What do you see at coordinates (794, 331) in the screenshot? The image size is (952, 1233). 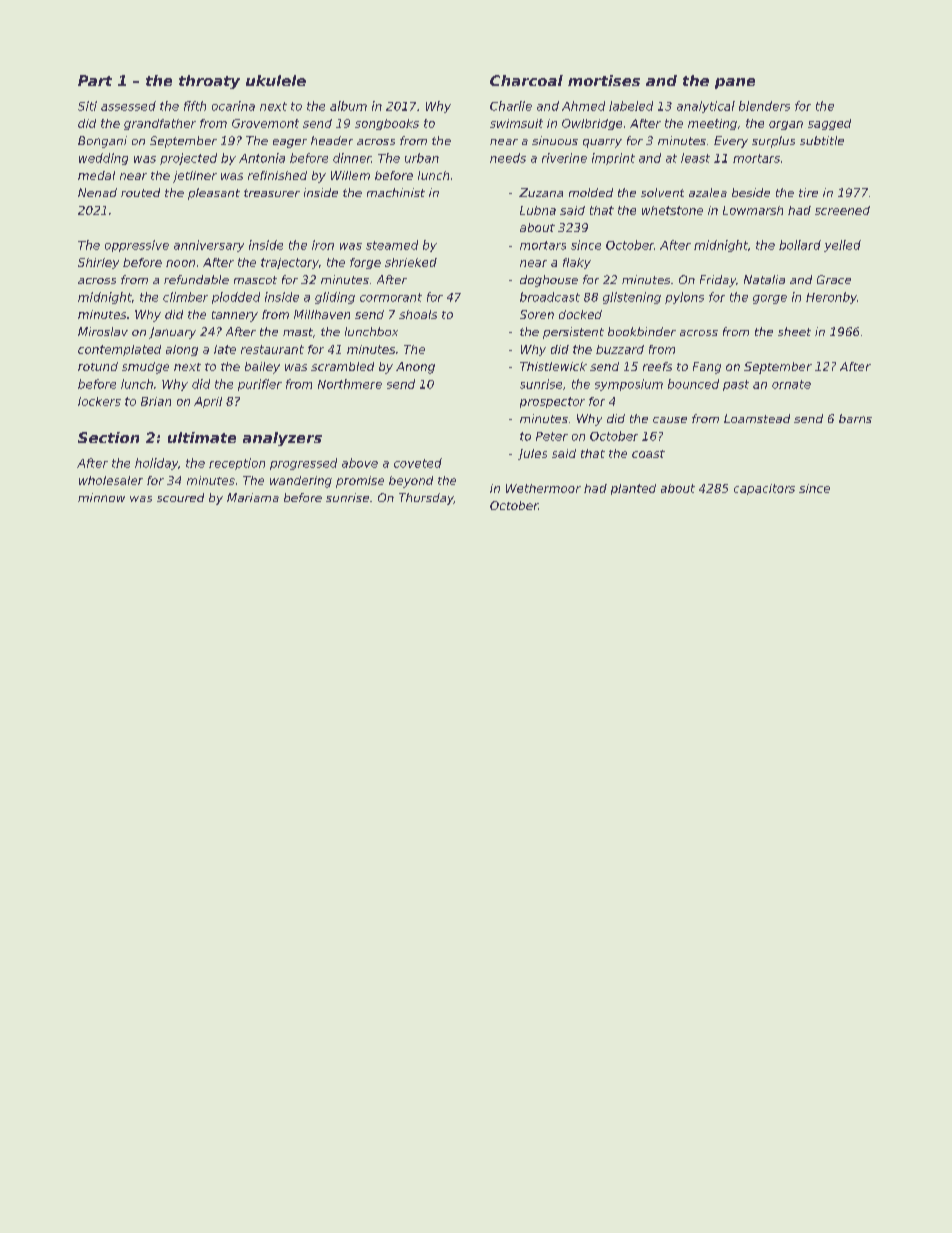 I see `sheet` at bounding box center [794, 331].
